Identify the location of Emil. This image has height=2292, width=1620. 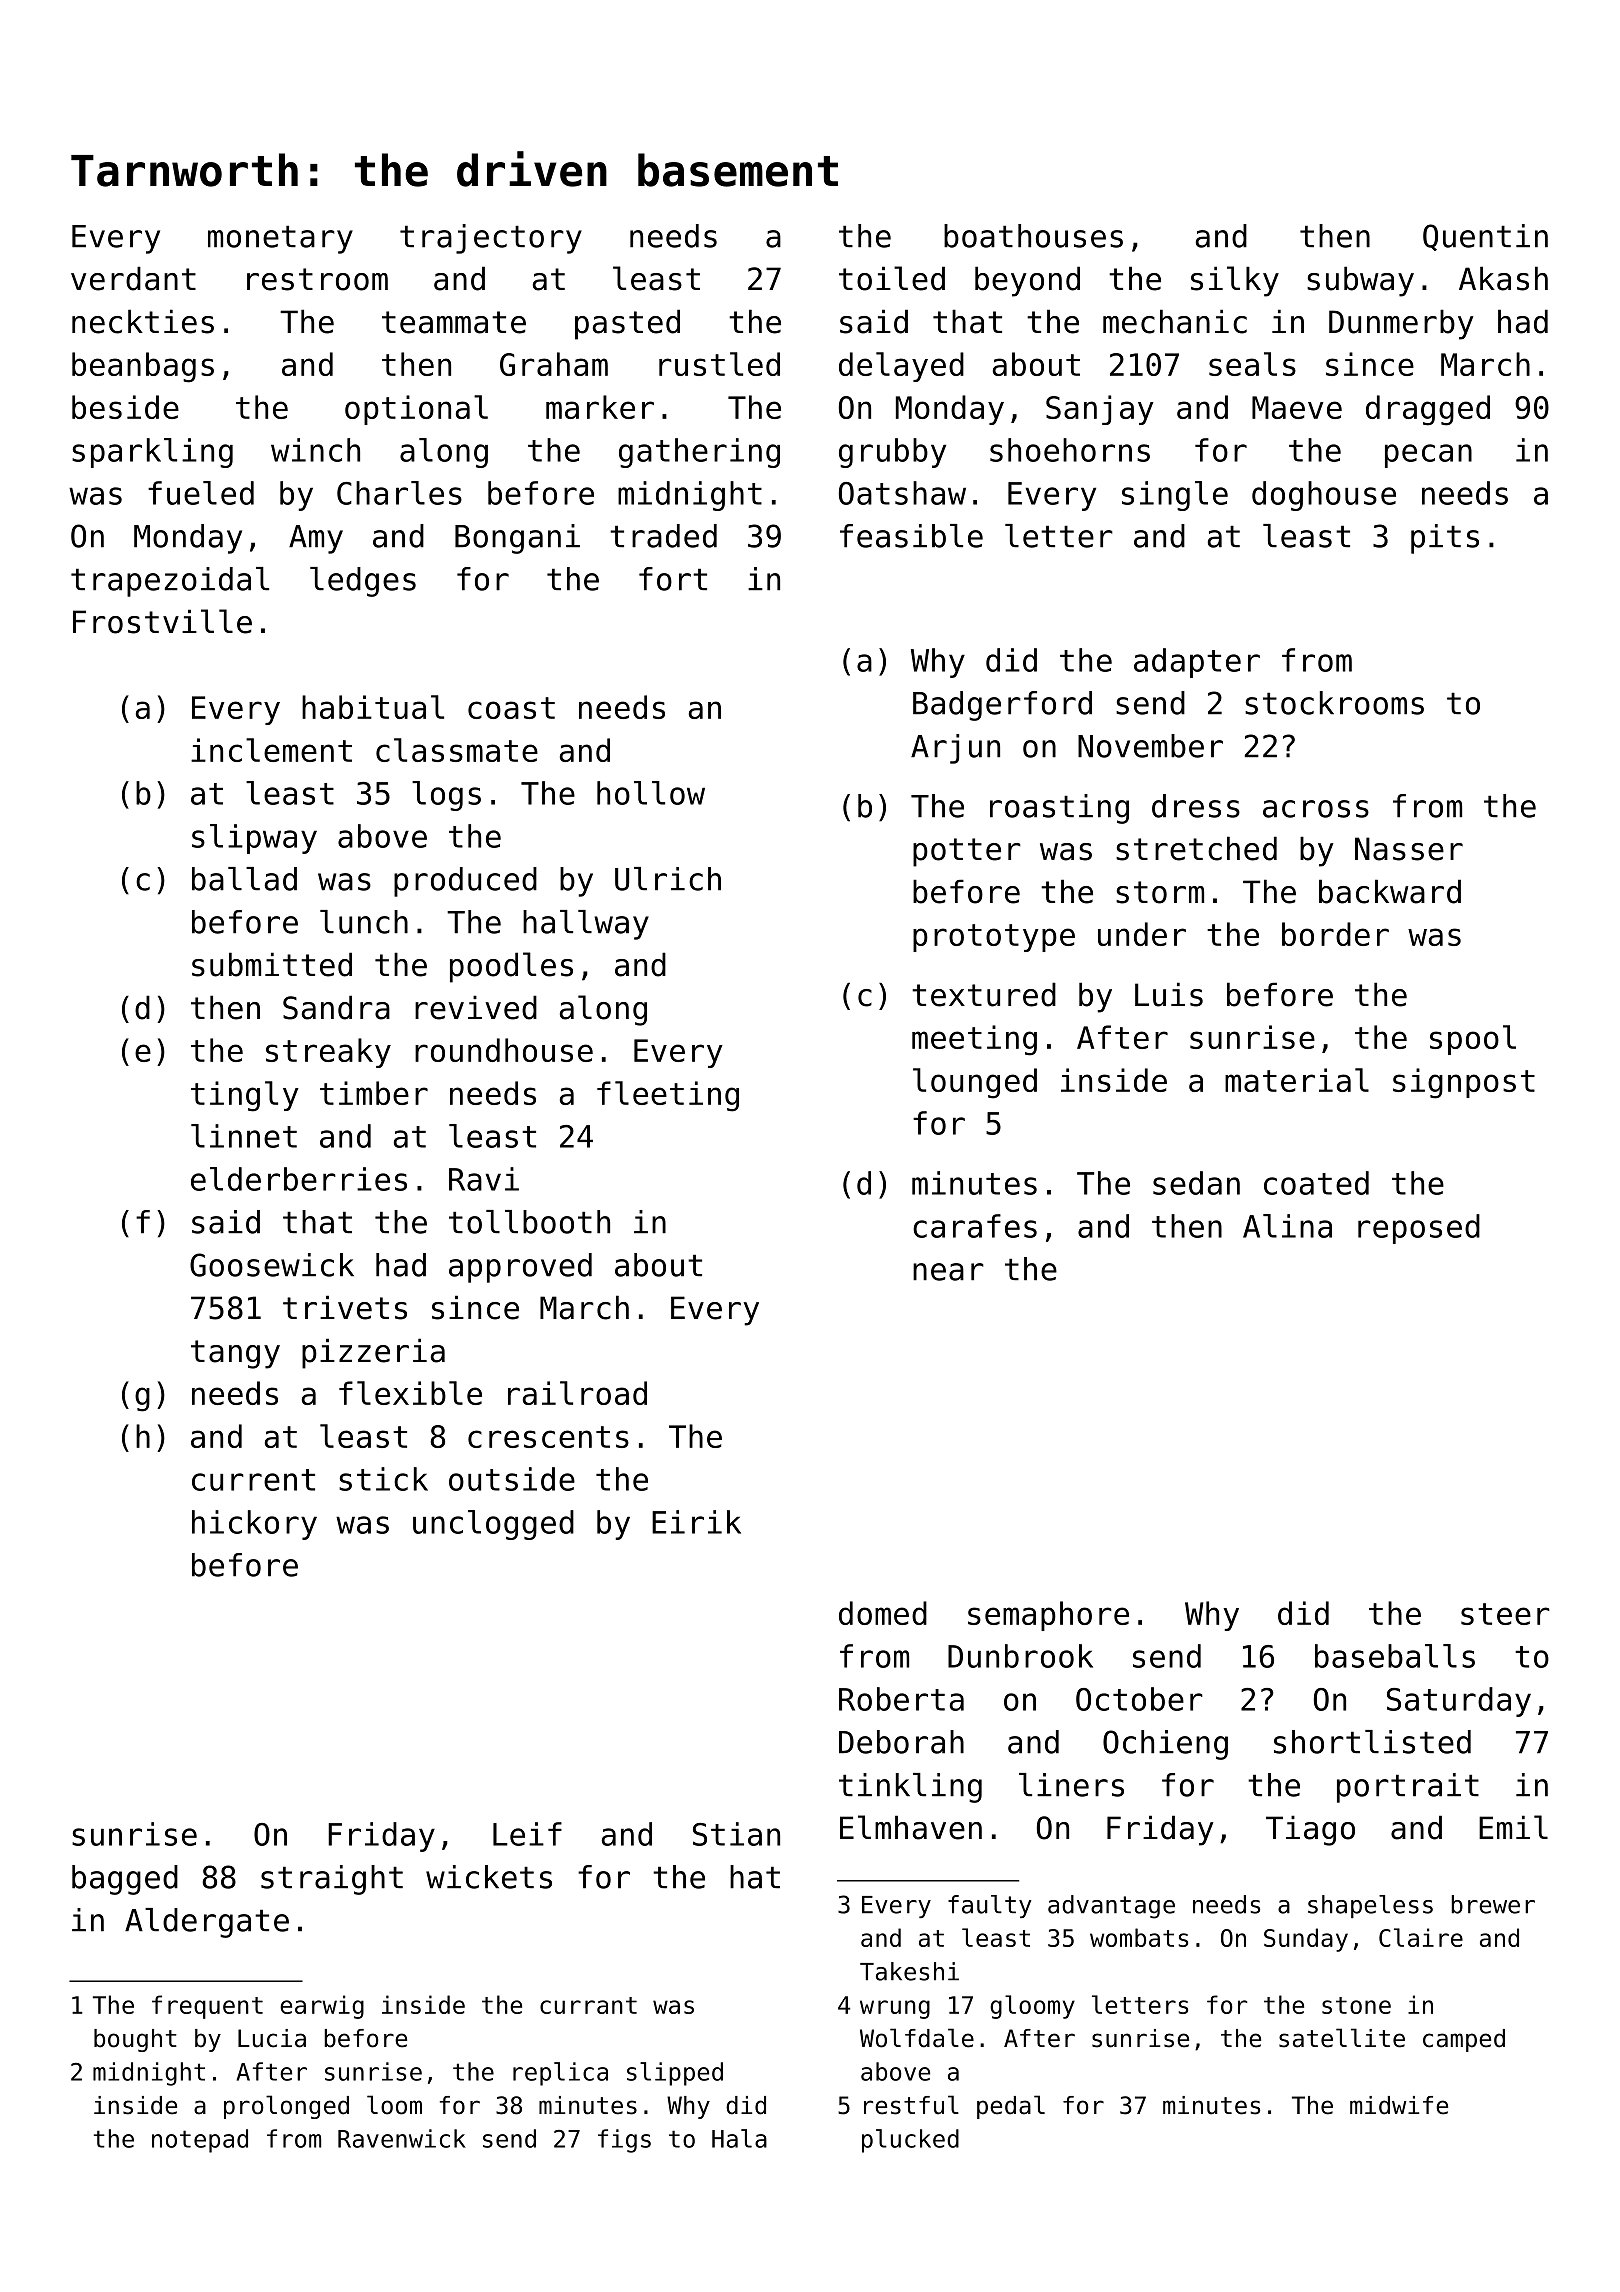
(1513, 1827).
